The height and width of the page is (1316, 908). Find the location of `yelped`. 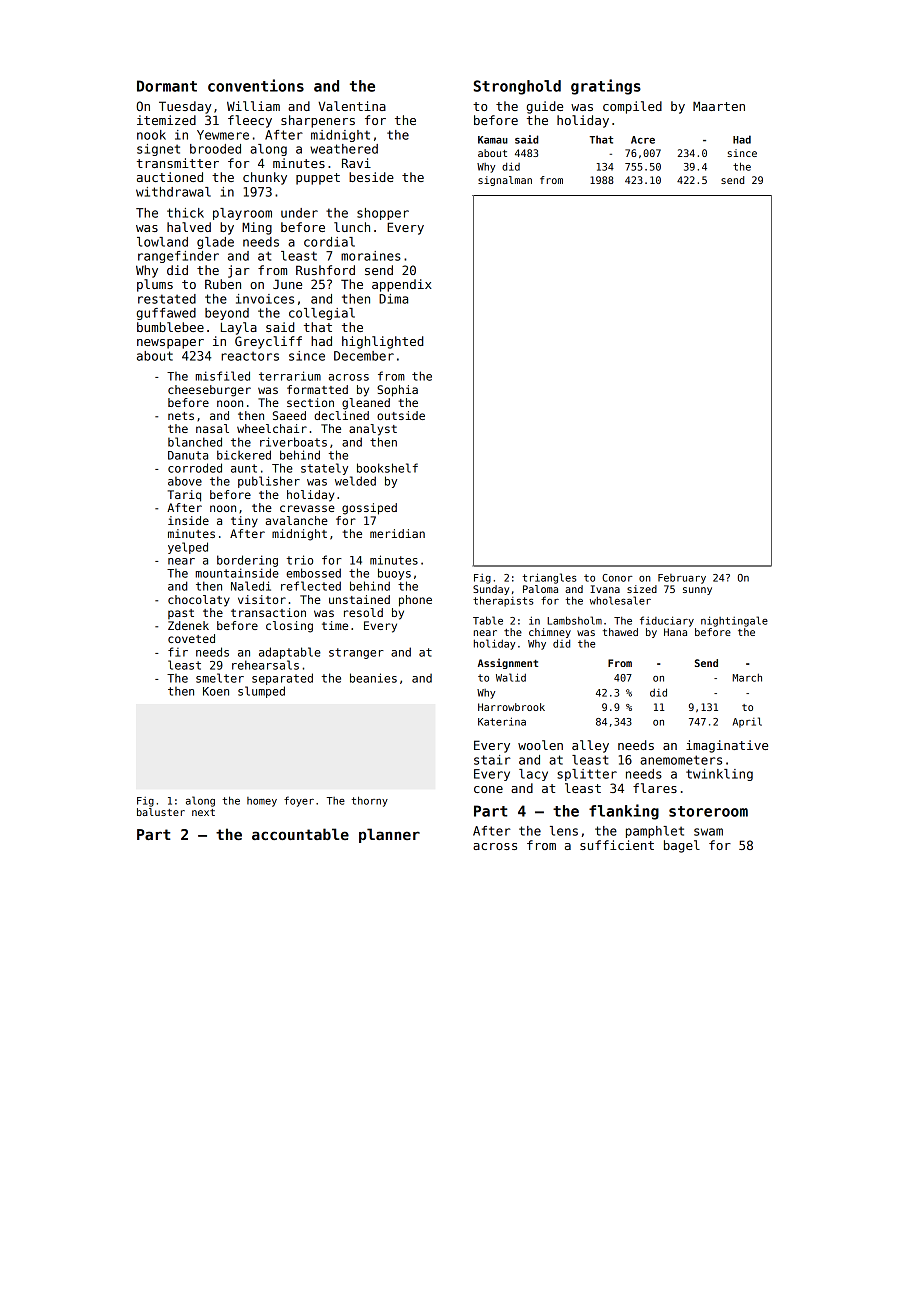

yelped is located at coordinates (188, 548).
